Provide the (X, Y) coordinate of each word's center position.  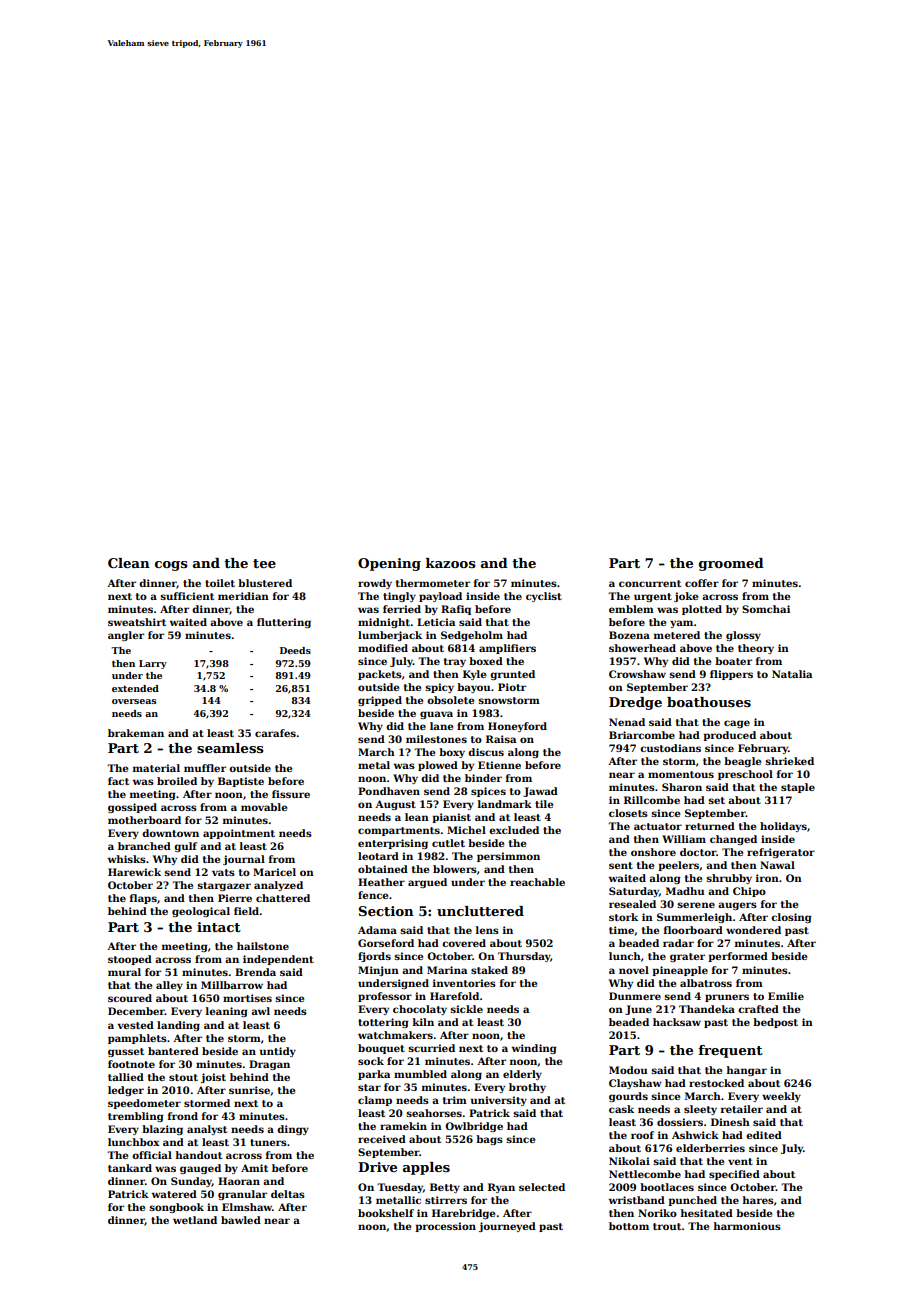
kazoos (451, 563)
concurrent (650, 583)
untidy (278, 1052)
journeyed (507, 1227)
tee (264, 563)
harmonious (747, 1226)
